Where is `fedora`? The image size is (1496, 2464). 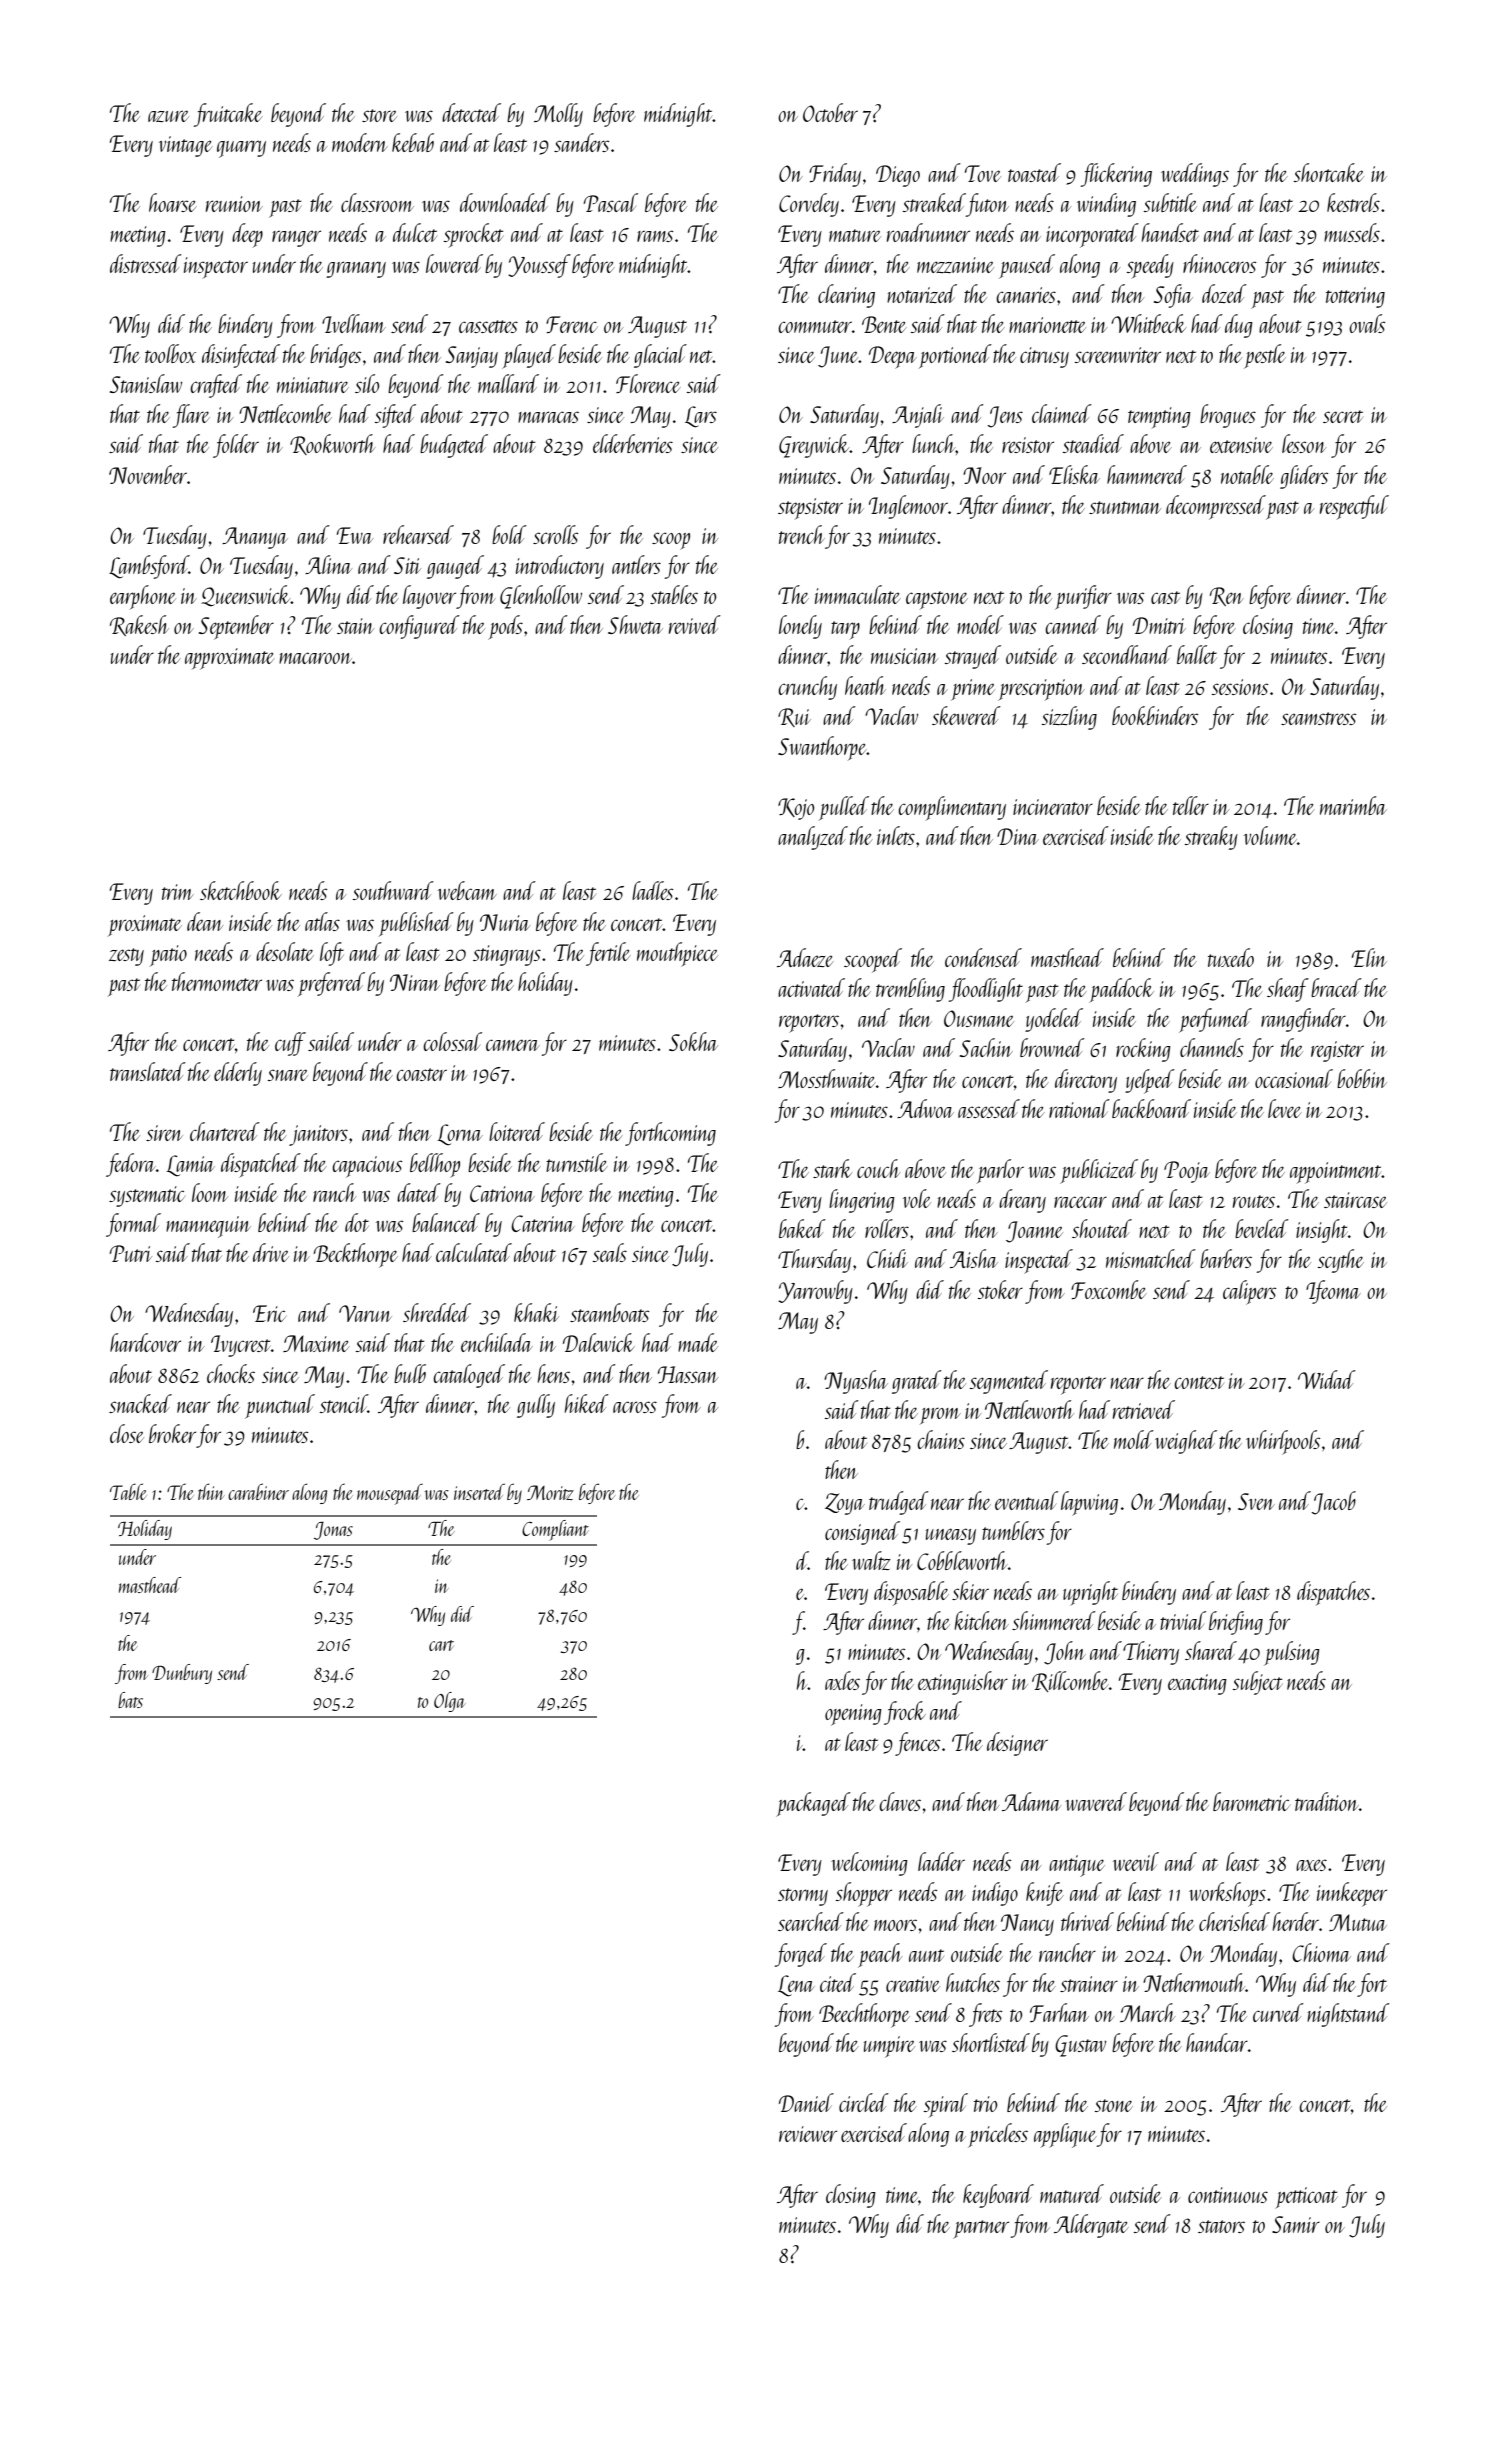
fedora is located at coordinates (131, 1165).
